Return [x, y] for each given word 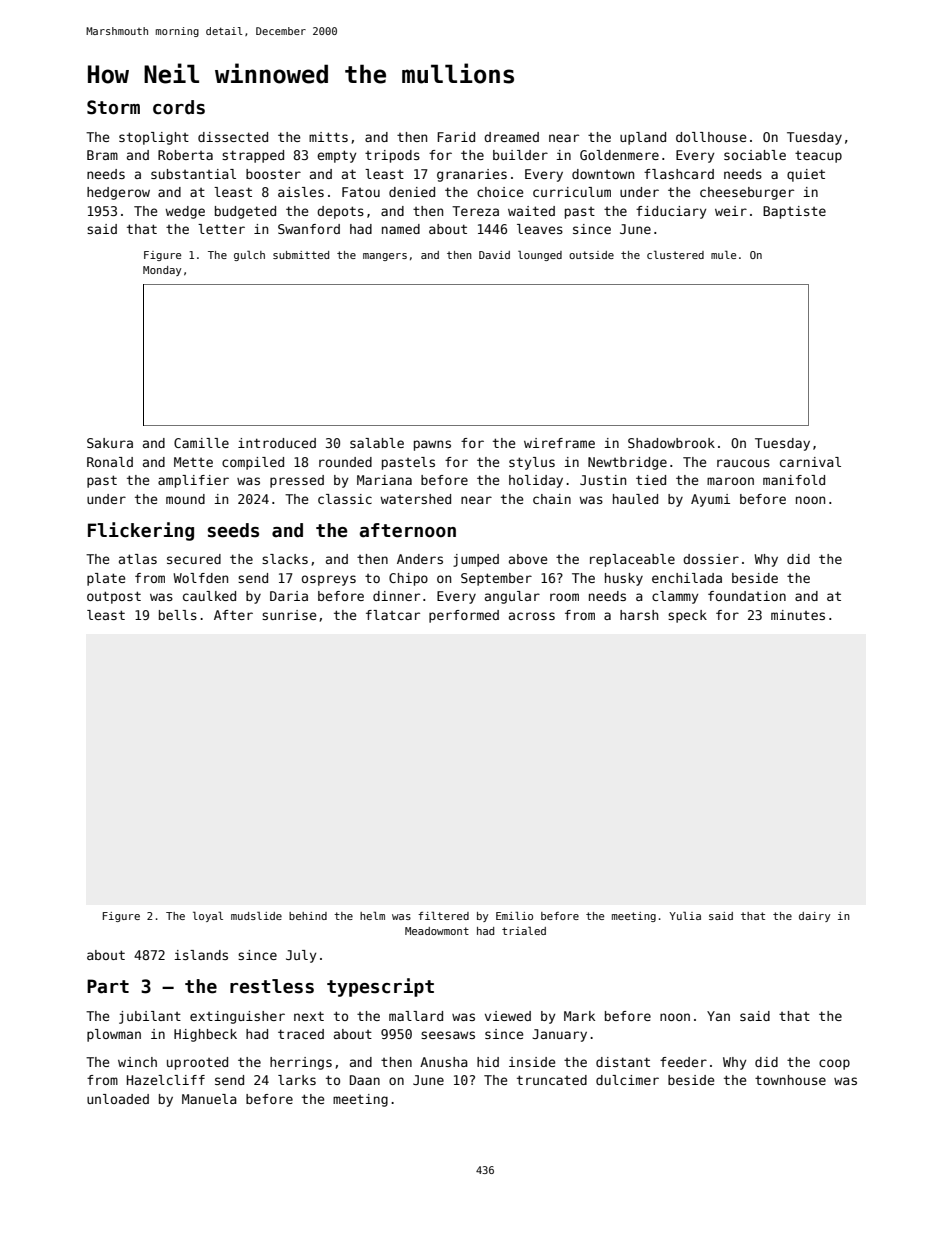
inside [532, 1062]
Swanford [309, 229]
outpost [114, 597]
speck [687, 616]
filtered [443, 916]
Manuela [209, 1099]
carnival [810, 462]
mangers [385, 257]
